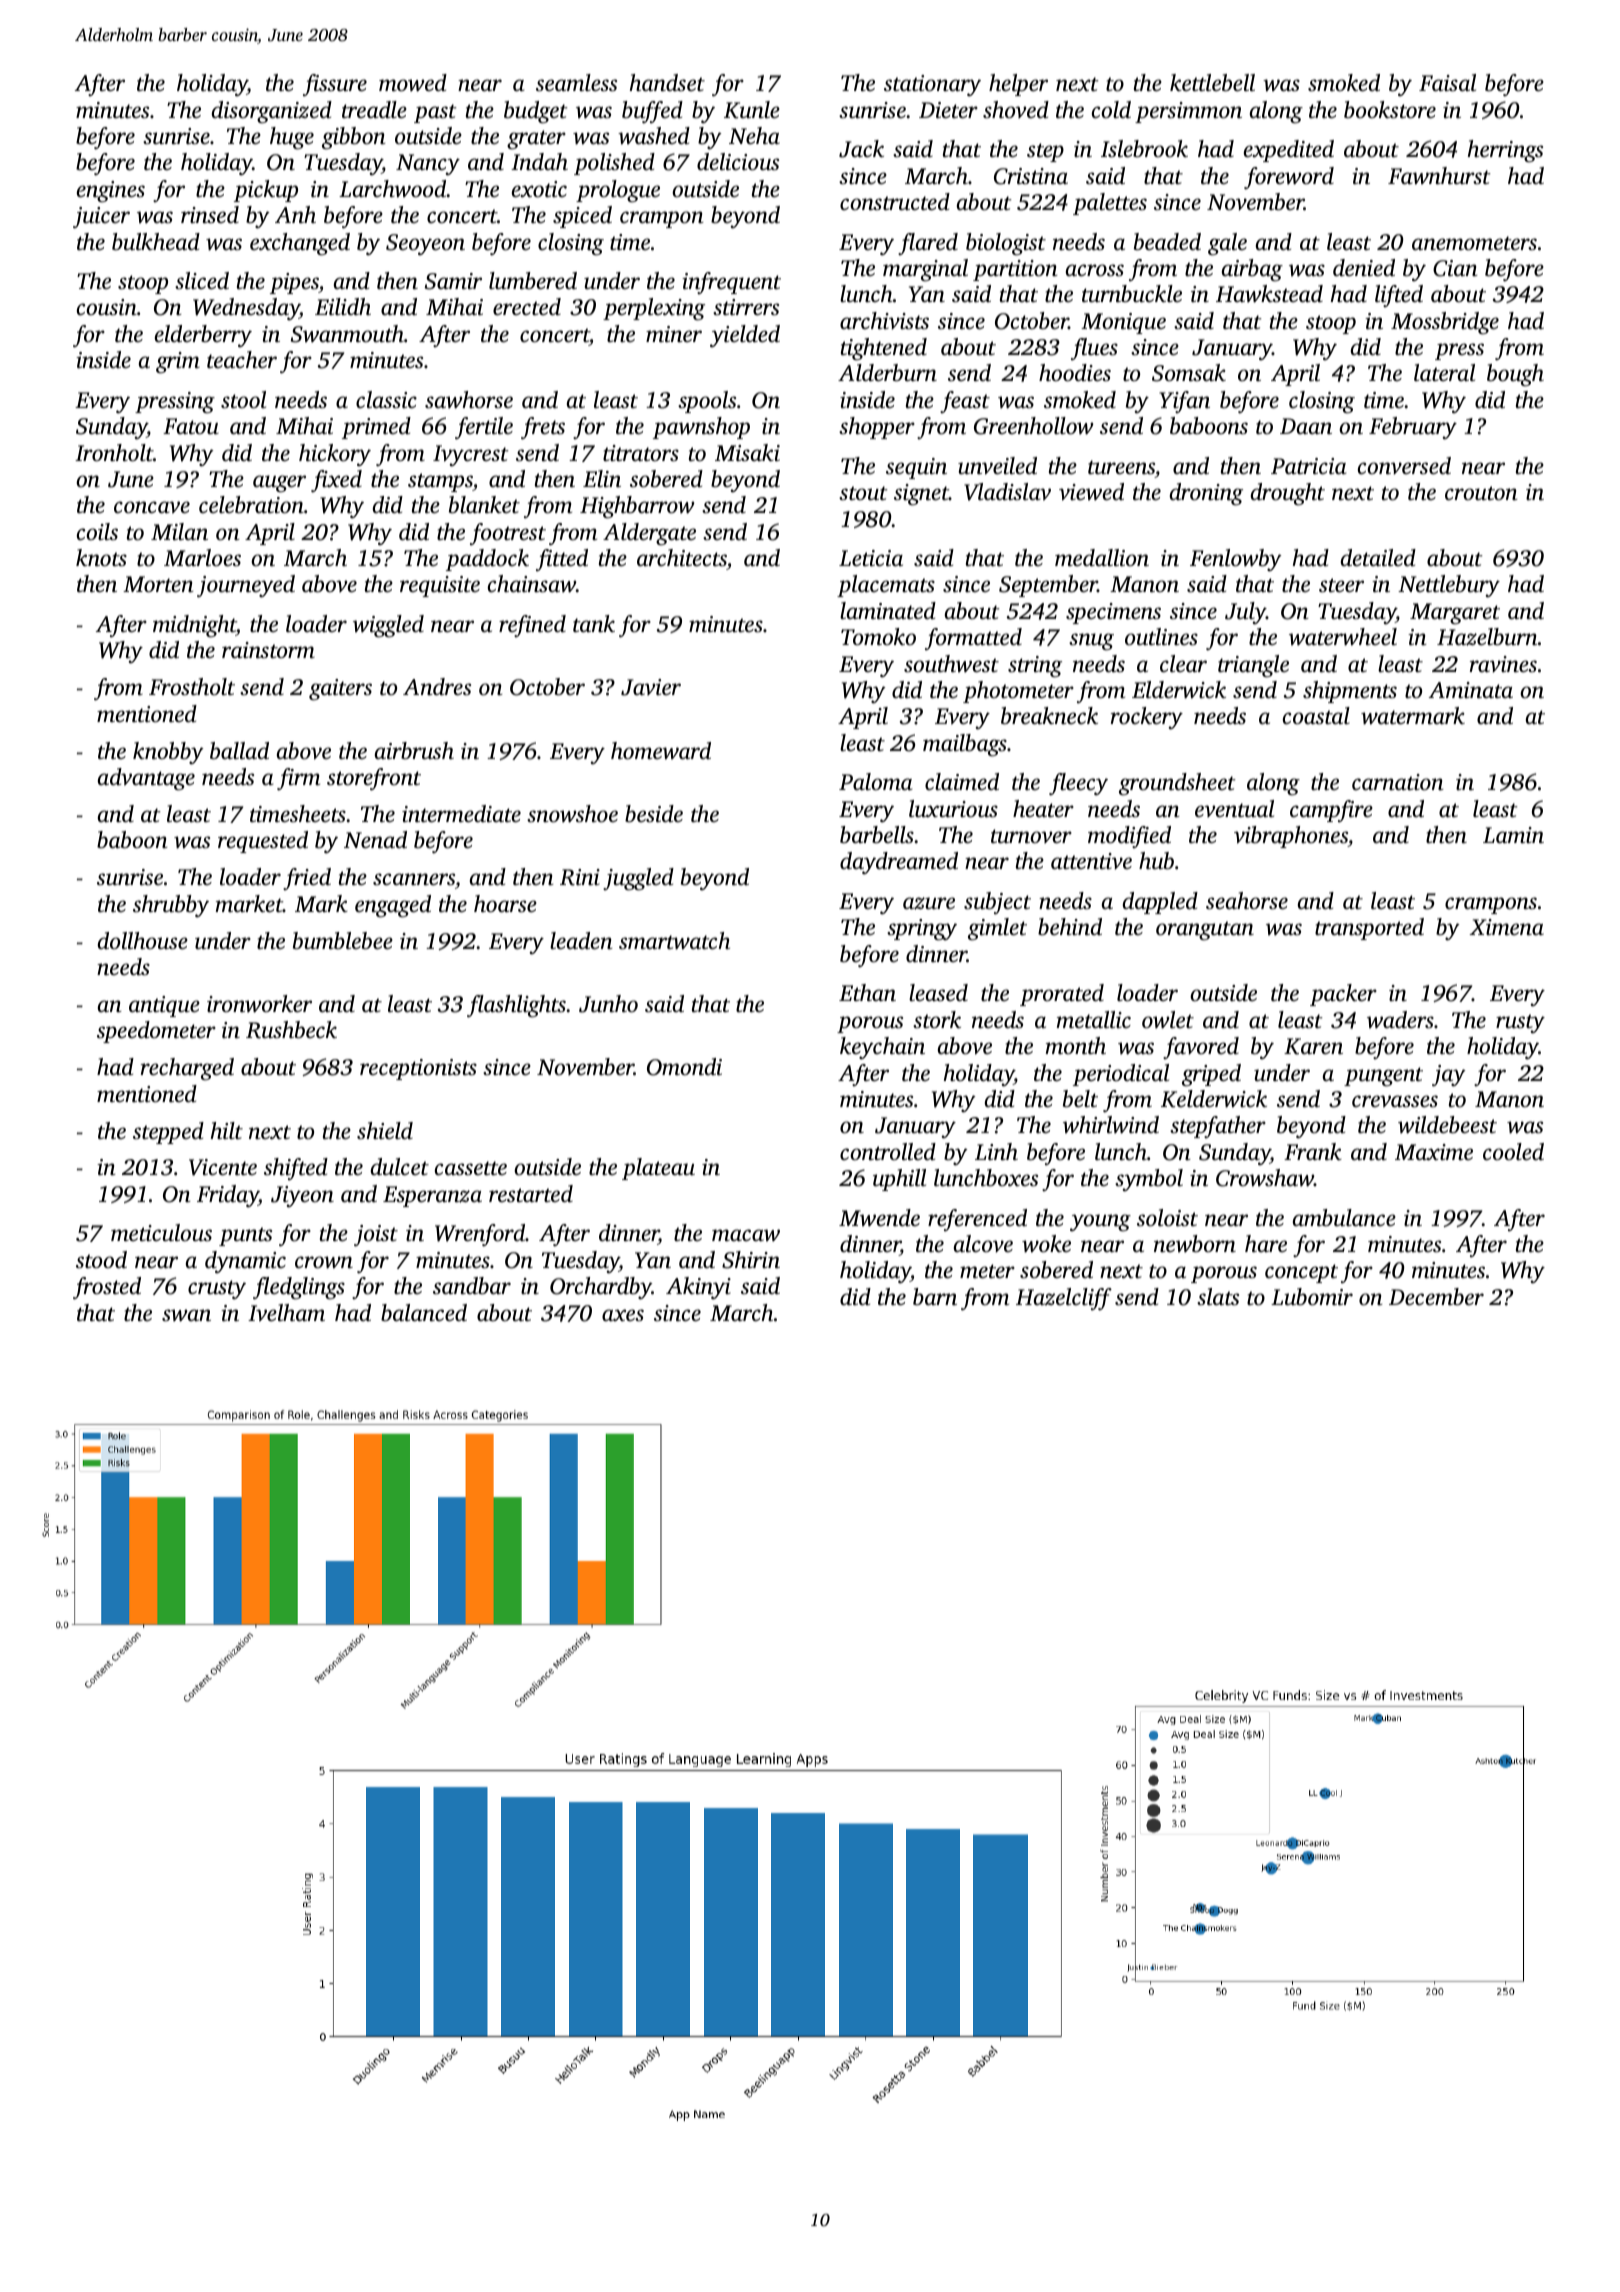 The image size is (1620, 2292). Describe the element at coordinates (877, 428) in the image. I see `shopper` at that location.
